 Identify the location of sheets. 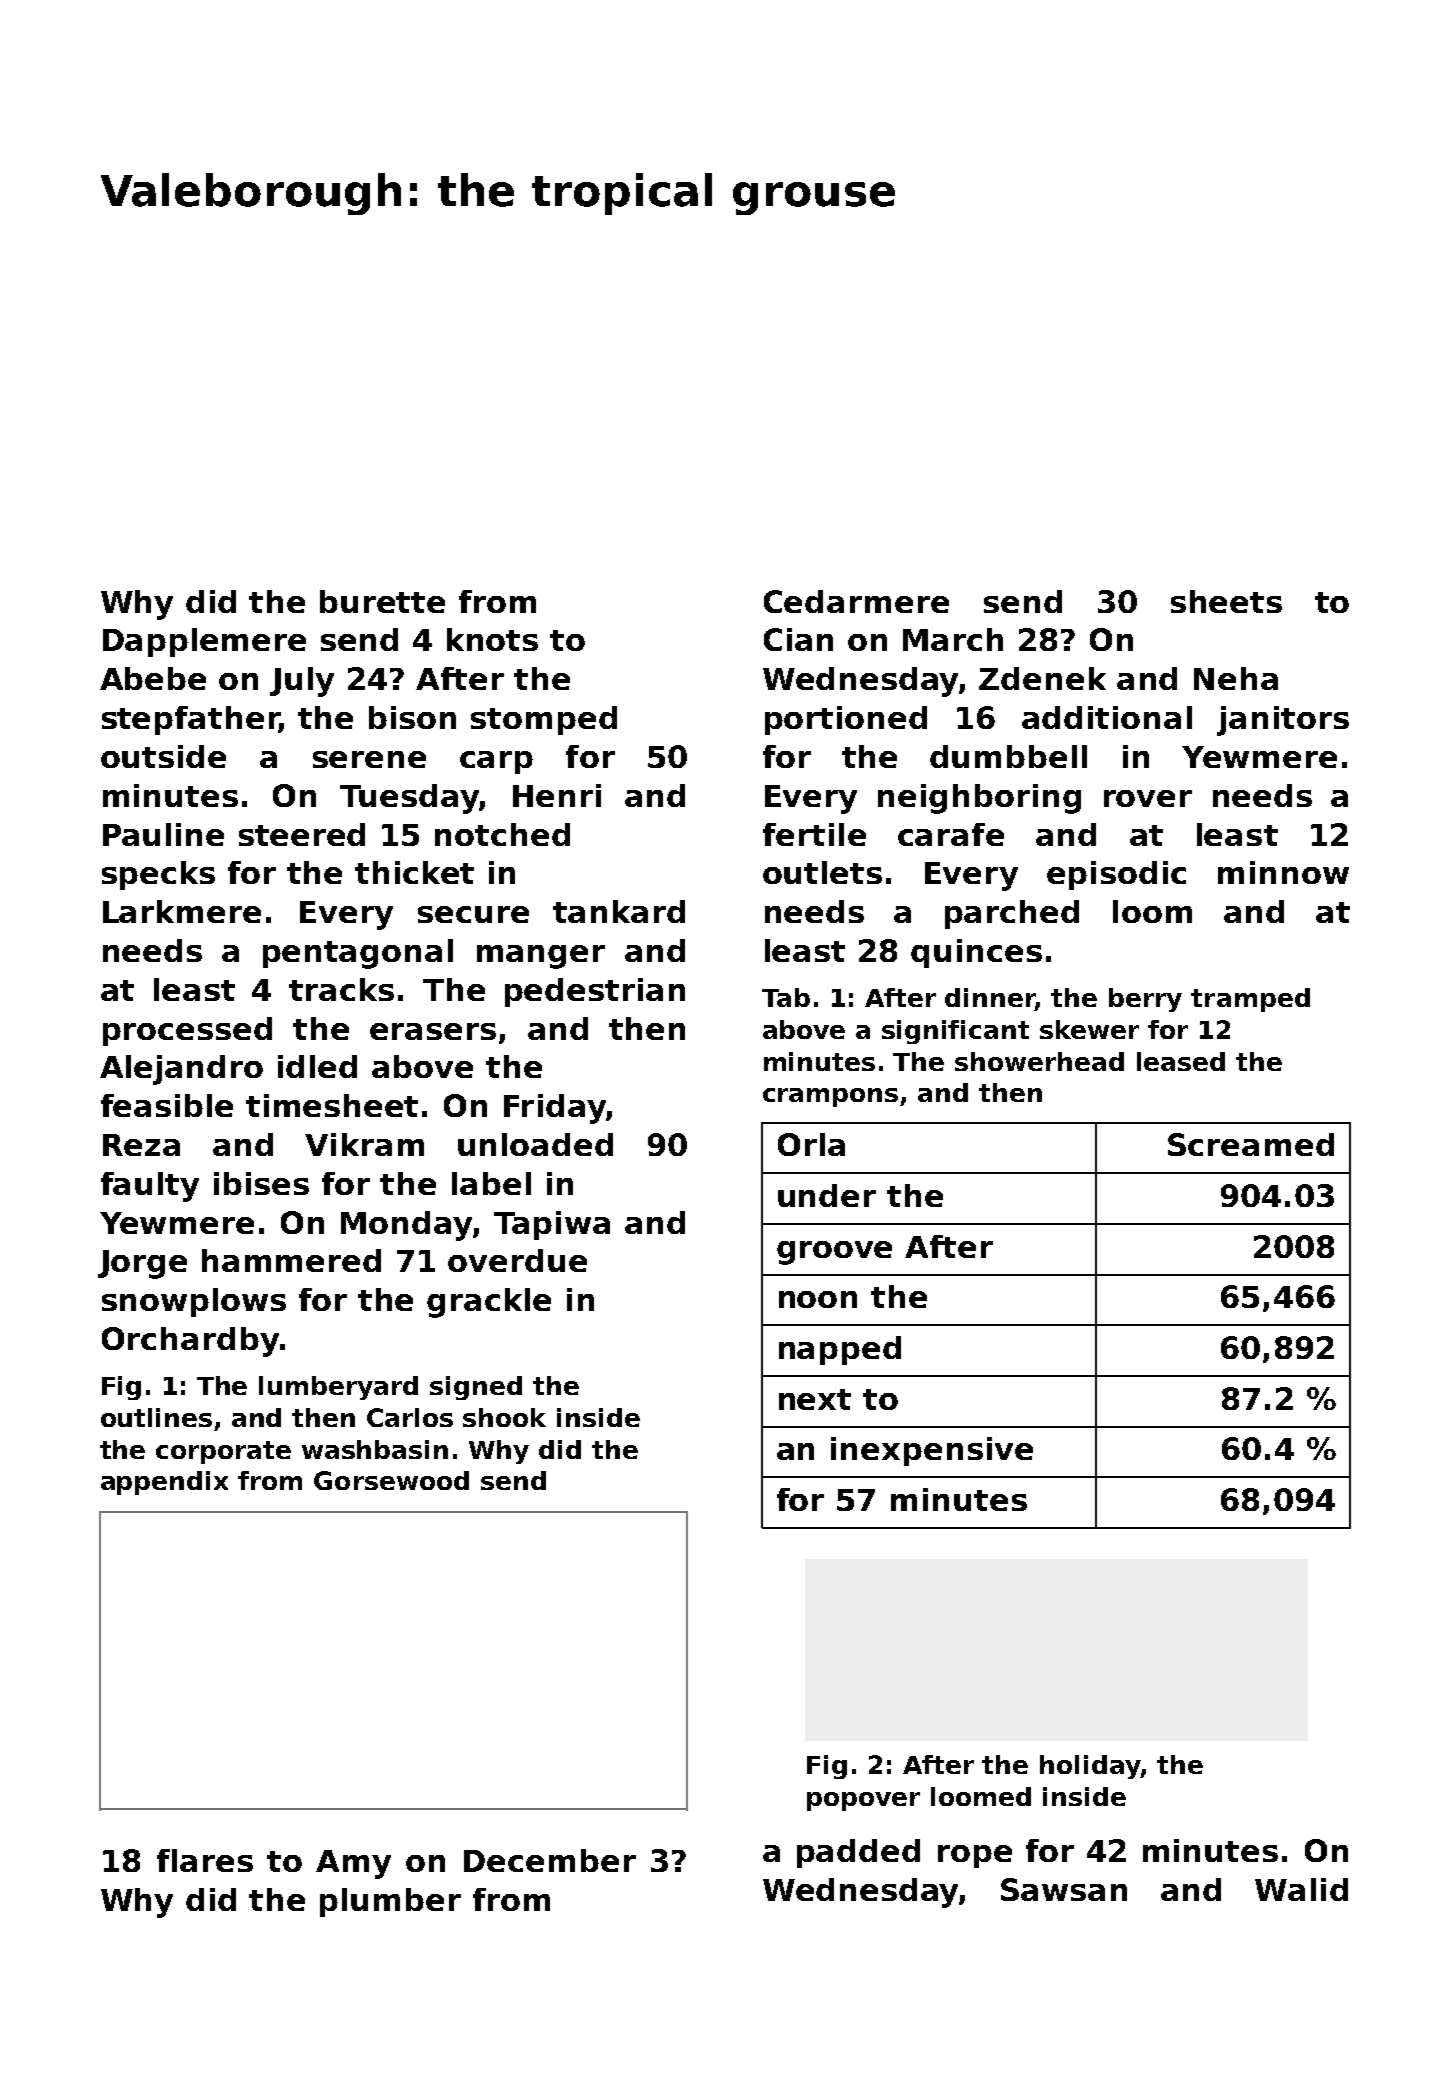
(1226, 601).
